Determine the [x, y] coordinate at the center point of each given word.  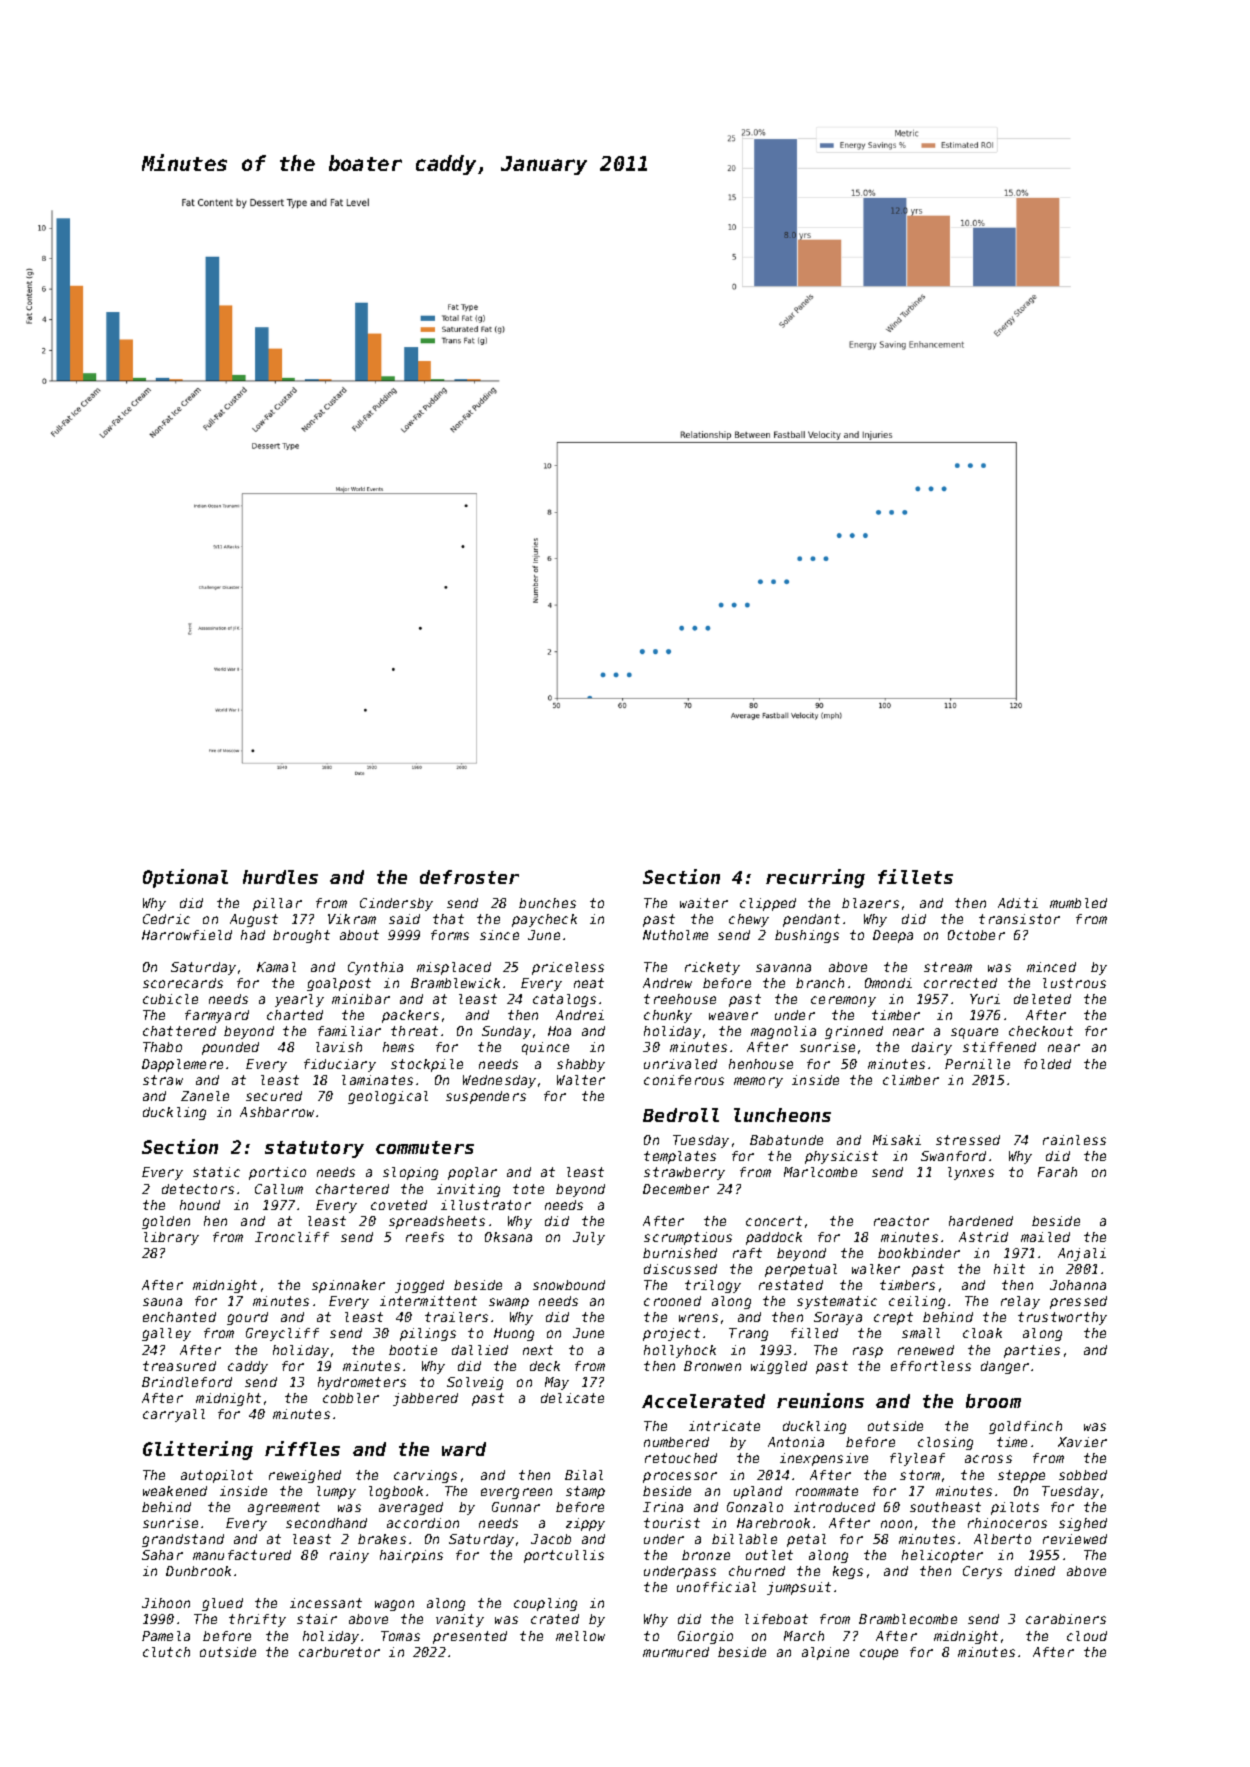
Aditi [1018, 903]
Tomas [400, 1636]
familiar [349, 1031]
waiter [704, 903]
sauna [162, 1302]
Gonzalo [755, 1507]
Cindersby [396, 904]
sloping [410, 1173]
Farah [1057, 1172]
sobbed [1083, 1475]
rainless [1074, 1140]
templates [680, 1157]
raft [747, 1253]
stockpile [427, 1065]
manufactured [242, 1555]
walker [876, 1269]
